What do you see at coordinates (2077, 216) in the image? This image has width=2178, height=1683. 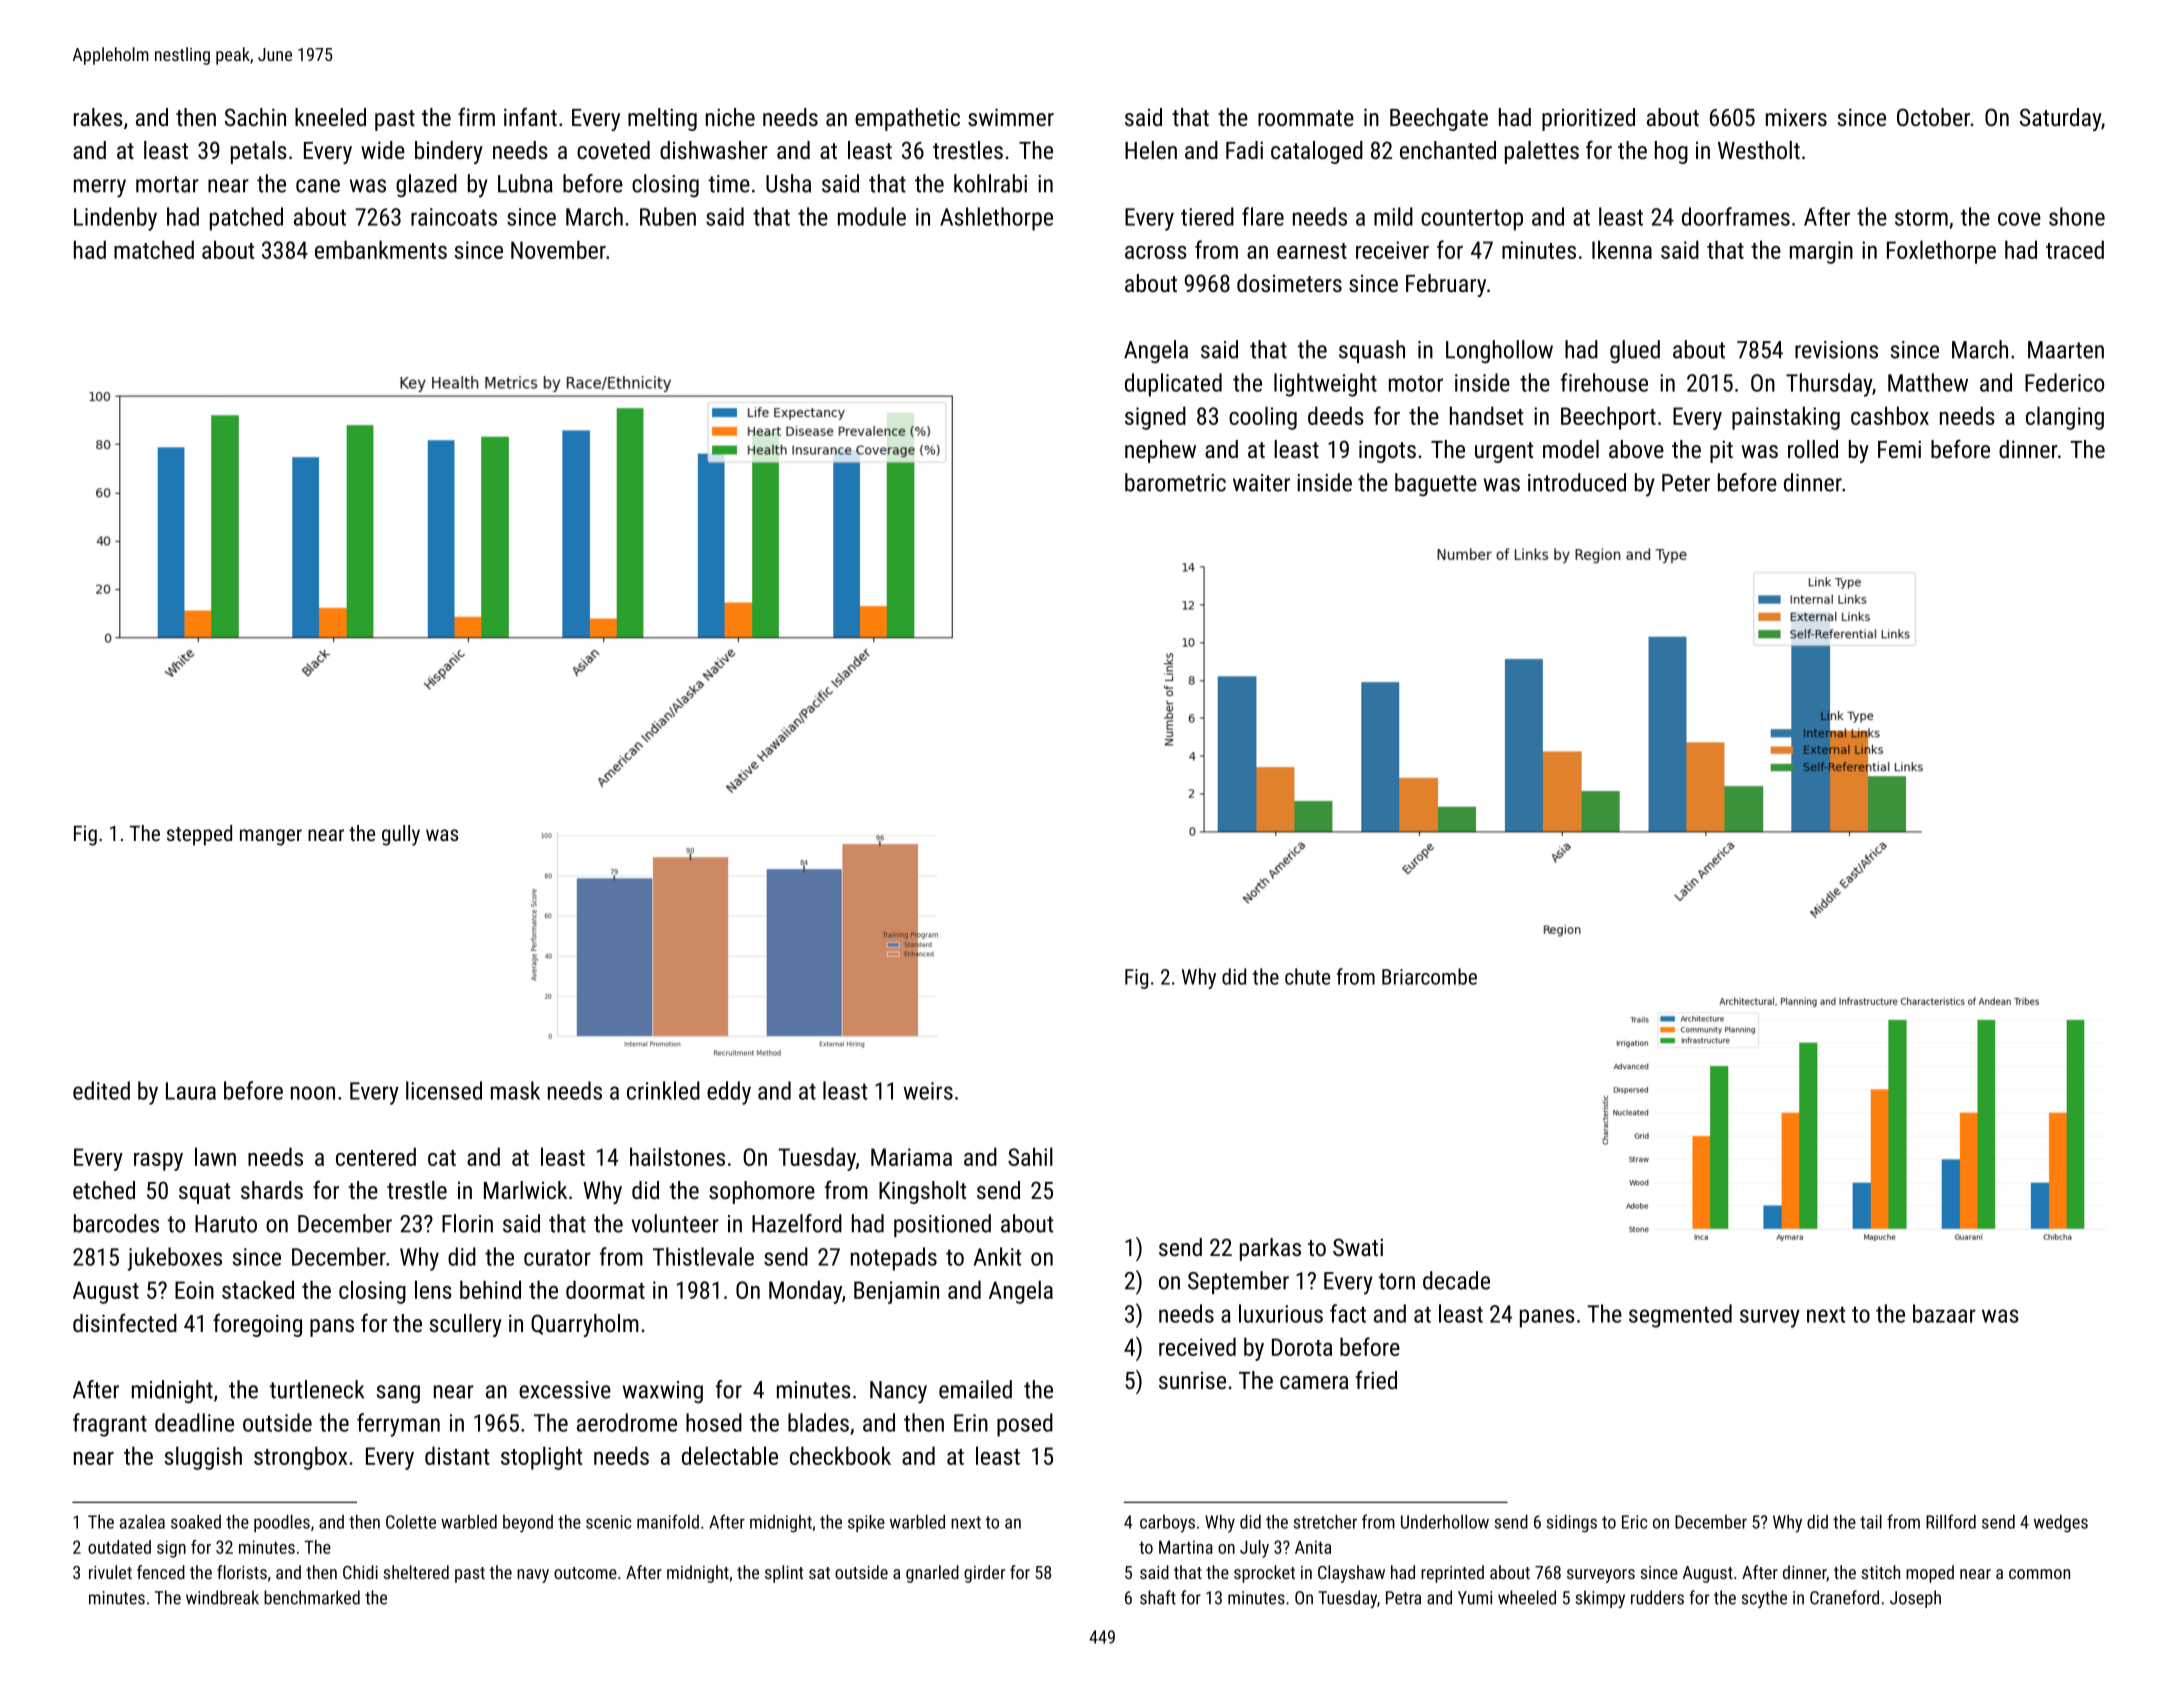 I see `shone` at bounding box center [2077, 216].
